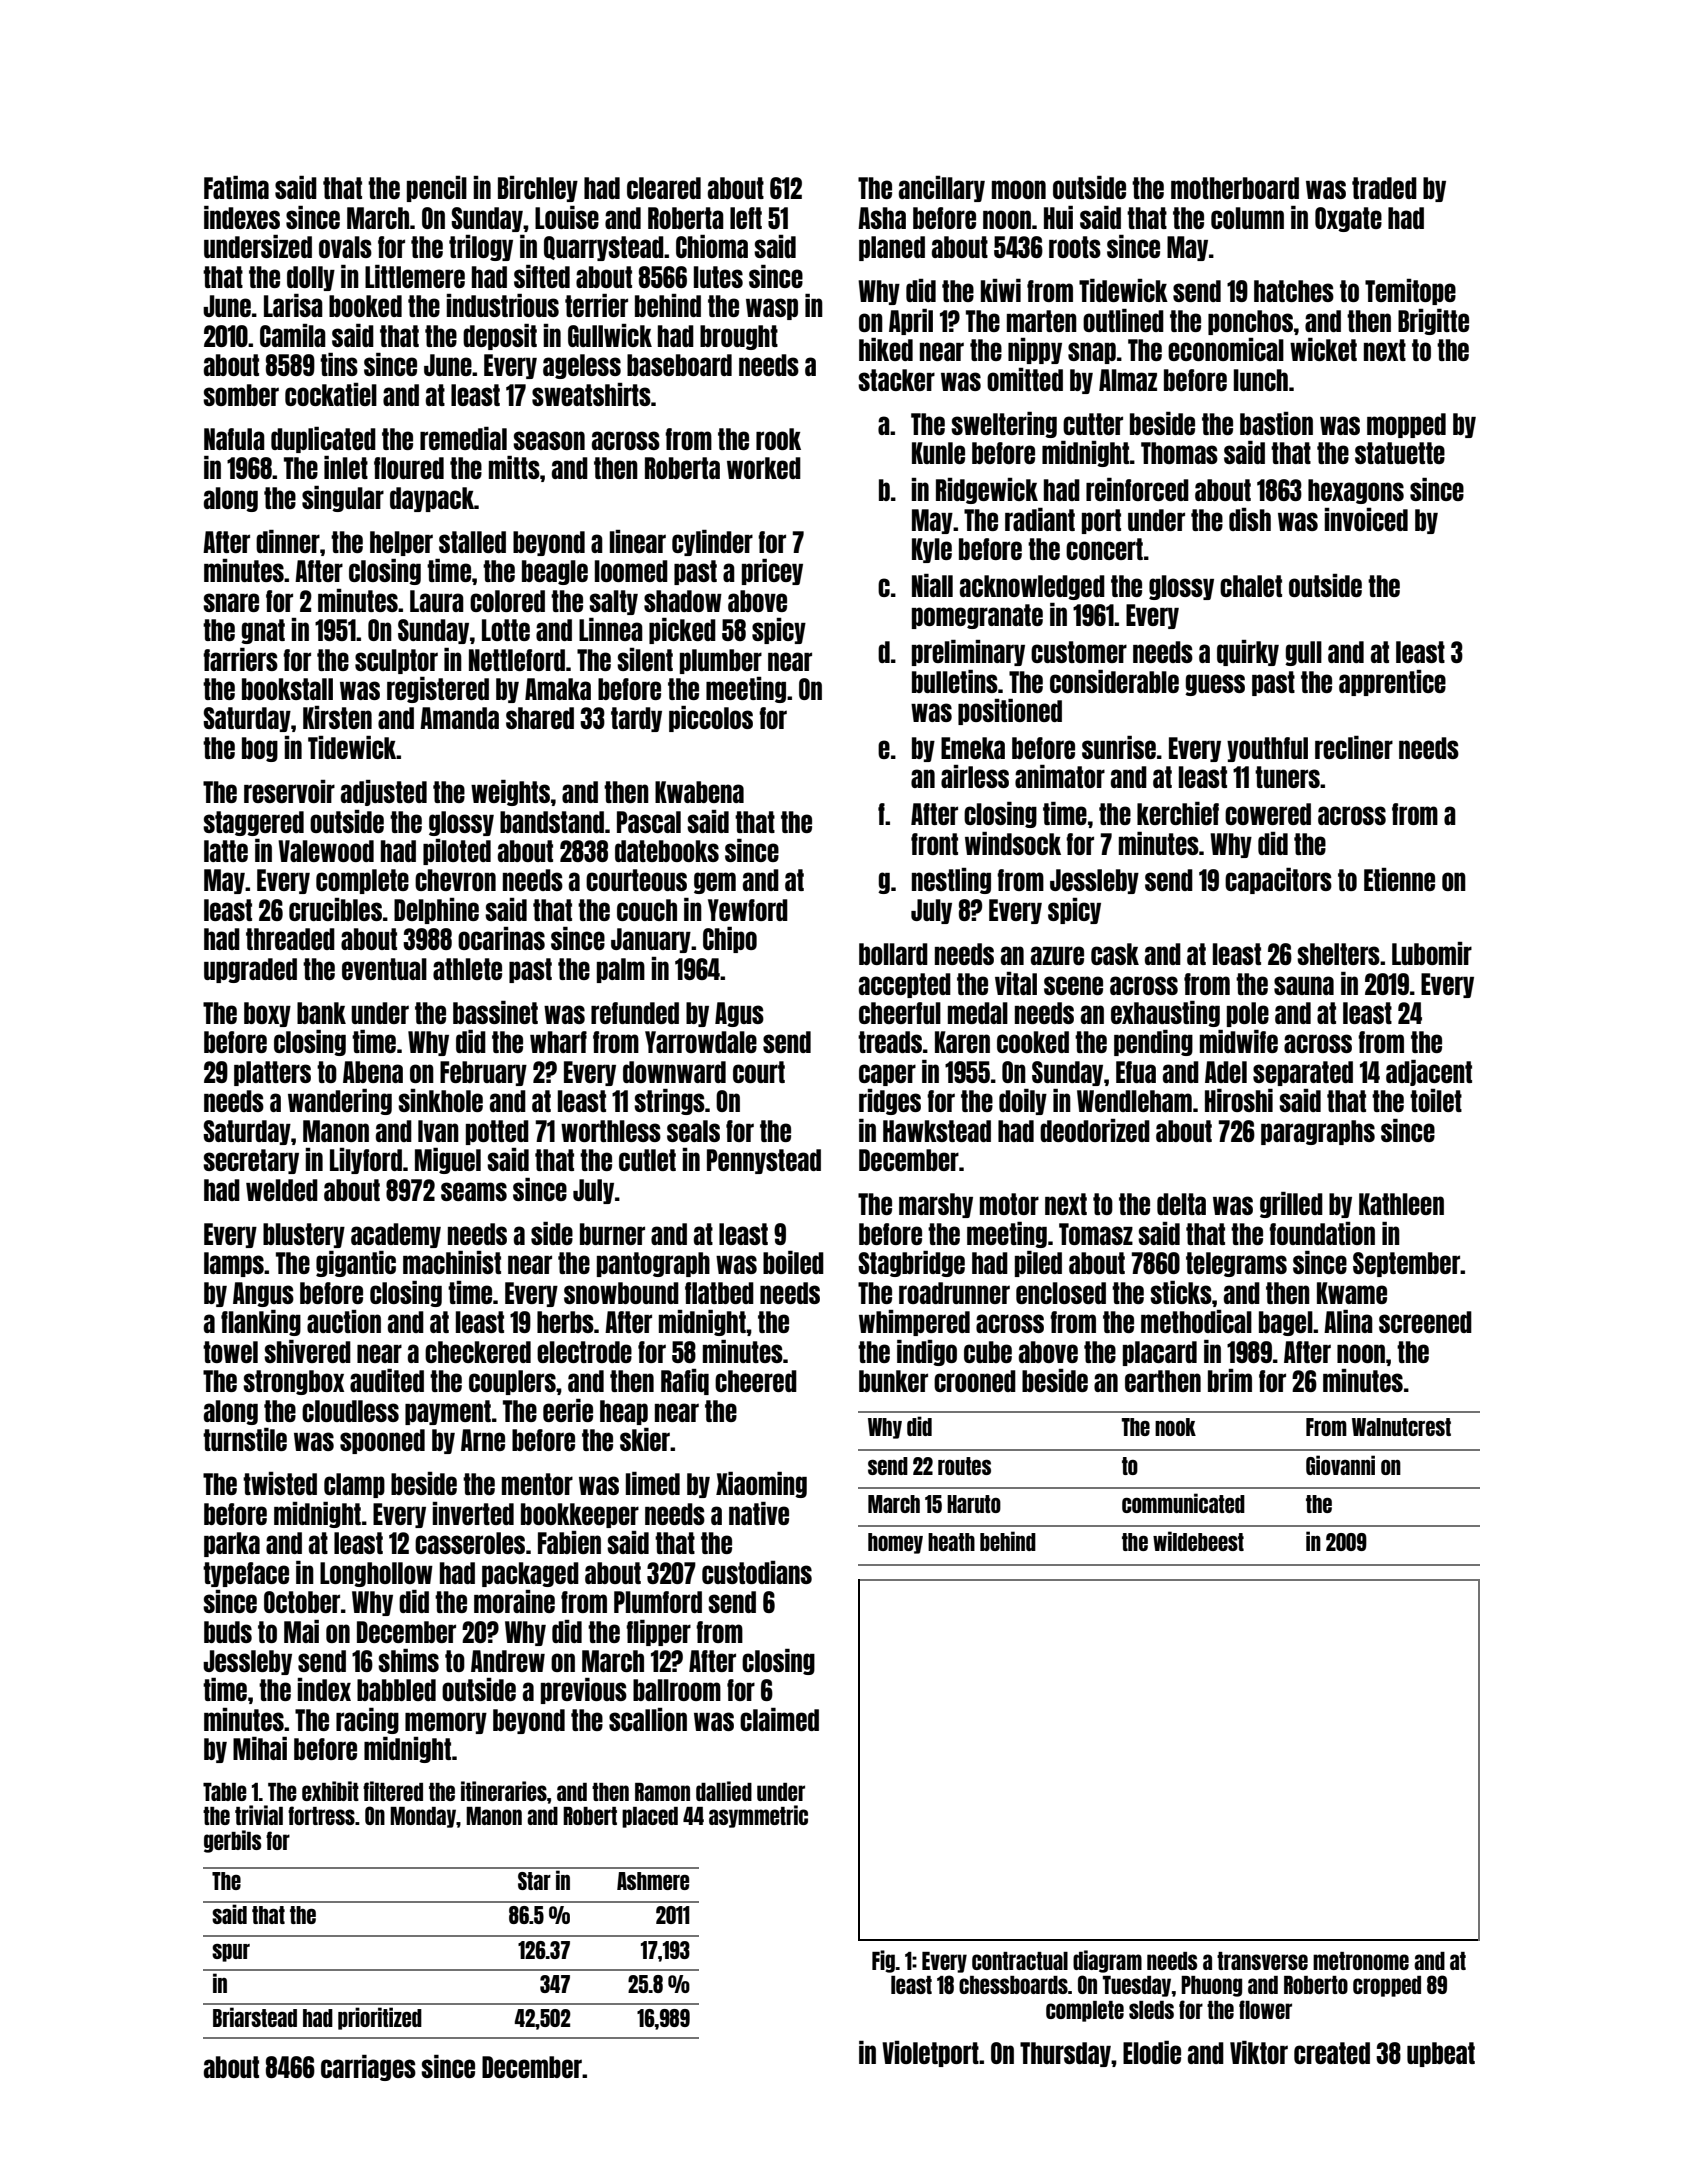 The height and width of the image is (2178, 1683). I want to click on motherboard, so click(1235, 188).
